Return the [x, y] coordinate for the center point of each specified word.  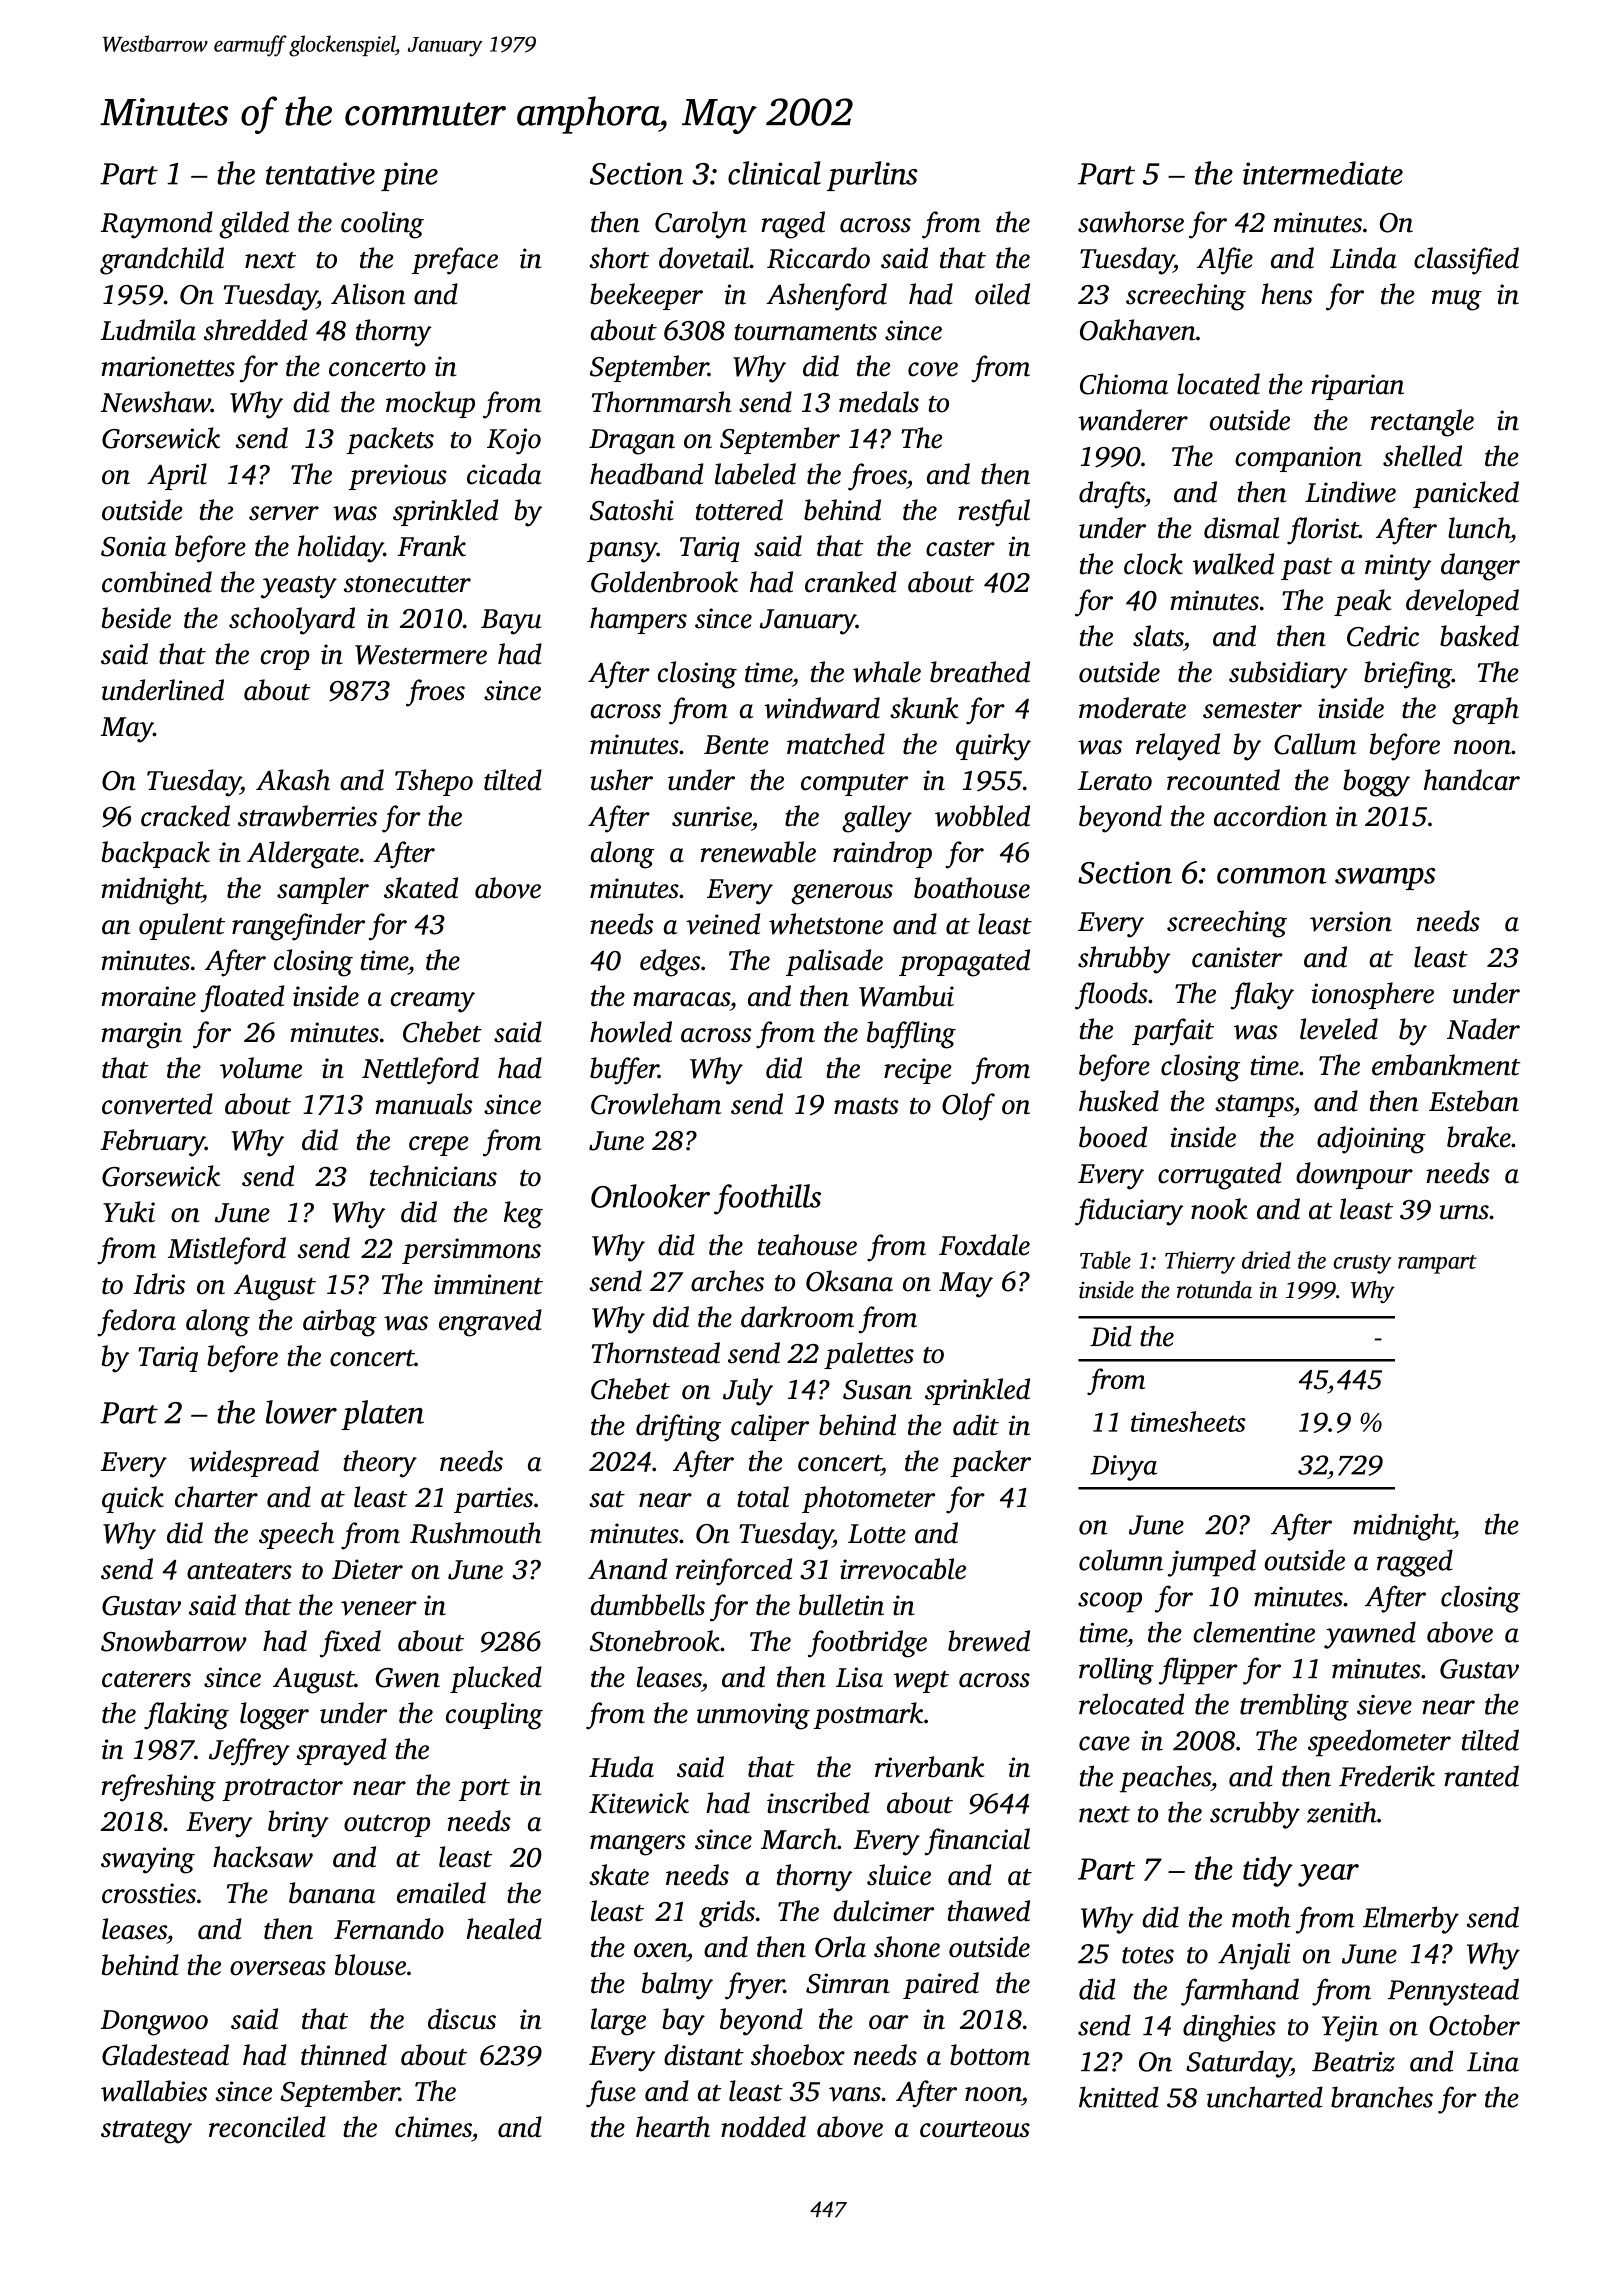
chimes [433, 2127]
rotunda [1214, 1290]
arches [727, 1281]
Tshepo [434, 782]
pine [409, 176]
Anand [627, 1569]
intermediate [1323, 173]
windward [822, 708]
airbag [340, 1323]
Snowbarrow [174, 1641]
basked [1479, 636]
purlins [872, 176]
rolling [1116, 1671]
